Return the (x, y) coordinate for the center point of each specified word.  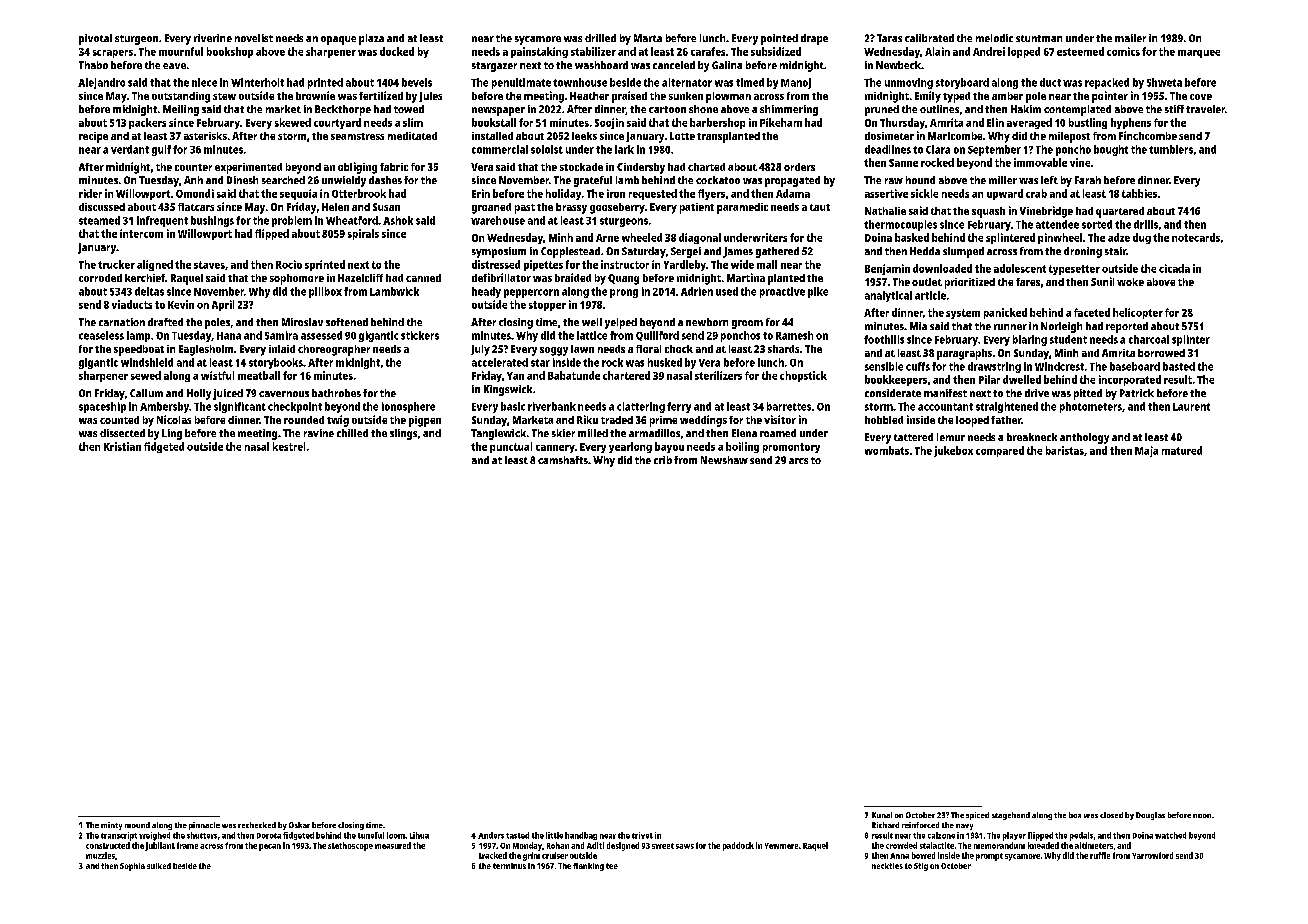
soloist (547, 149)
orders (799, 167)
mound (137, 825)
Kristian (122, 446)
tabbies (1139, 193)
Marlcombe (955, 136)
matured (1182, 450)
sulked (159, 866)
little (554, 835)
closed (1111, 815)
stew (224, 96)
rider (90, 193)
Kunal (882, 815)
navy (964, 827)
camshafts (563, 460)
